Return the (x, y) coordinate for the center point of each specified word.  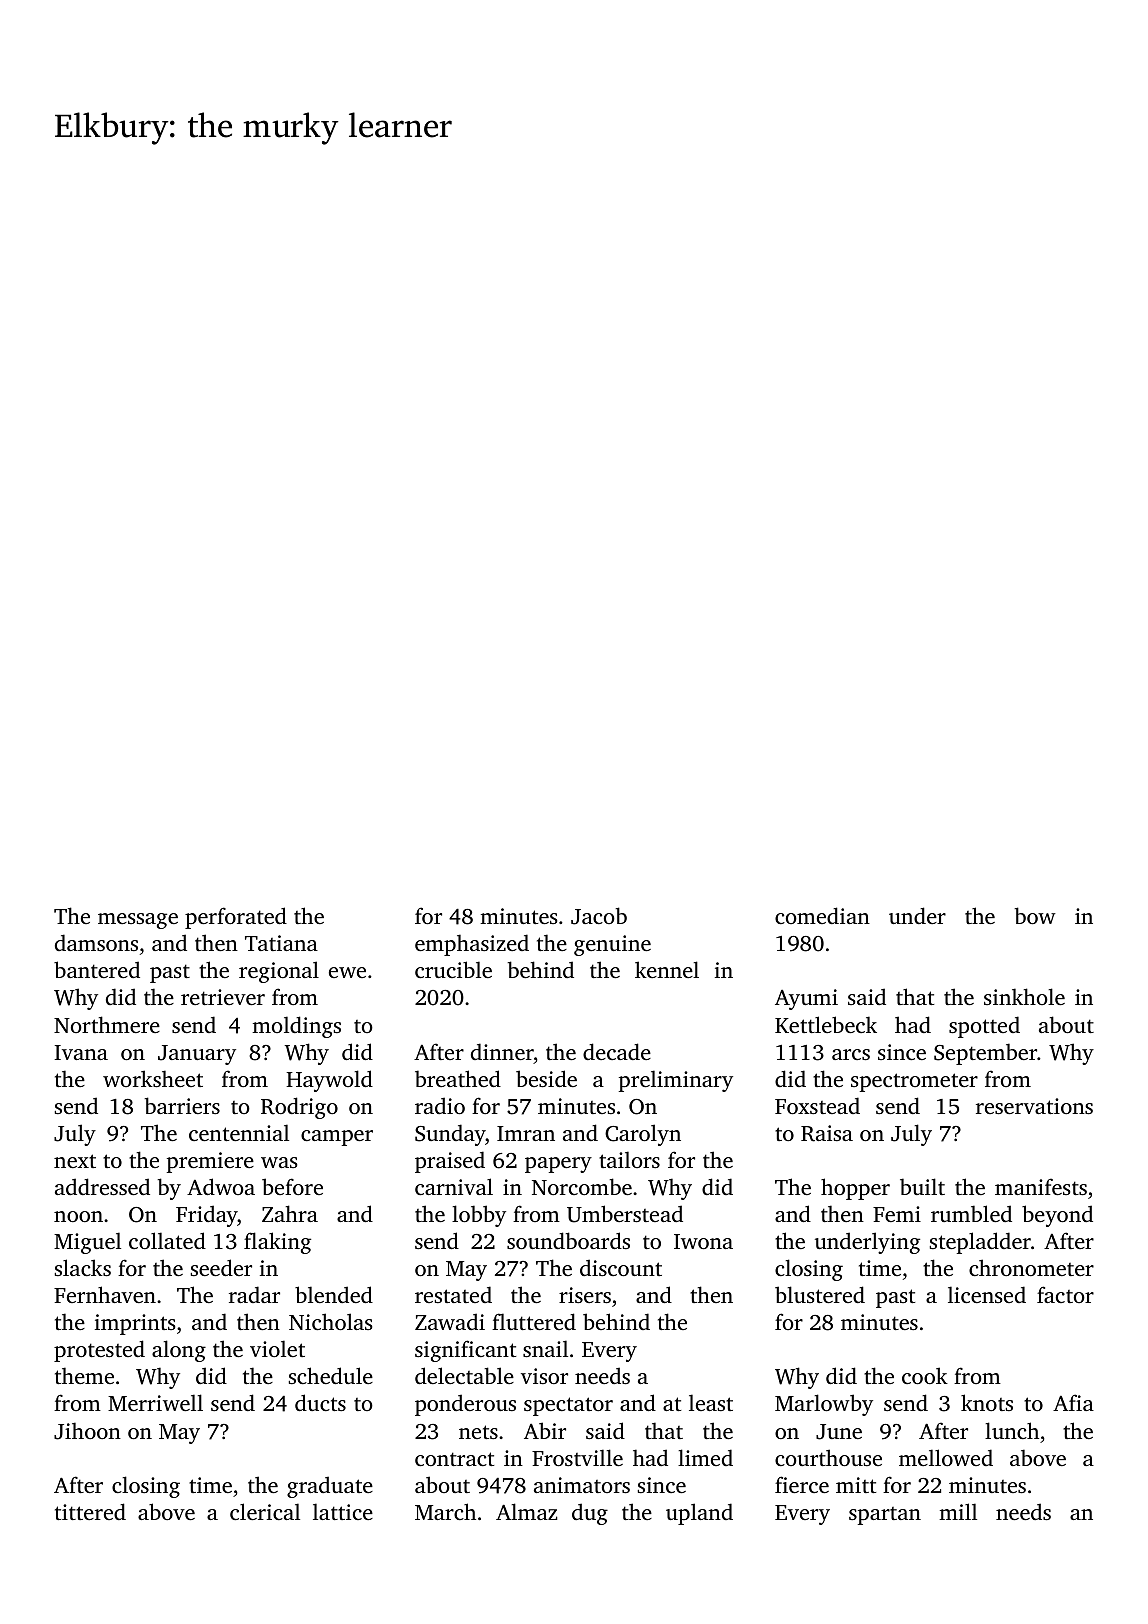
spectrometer (914, 1082)
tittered (90, 1511)
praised (450, 1162)
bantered (97, 969)
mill (958, 1511)
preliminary (676, 1081)
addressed (102, 1186)
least (711, 1402)
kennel (667, 969)
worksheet (153, 1078)
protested (99, 1351)
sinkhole (1024, 996)
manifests (1041, 1186)
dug (590, 1514)
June (839, 1432)
